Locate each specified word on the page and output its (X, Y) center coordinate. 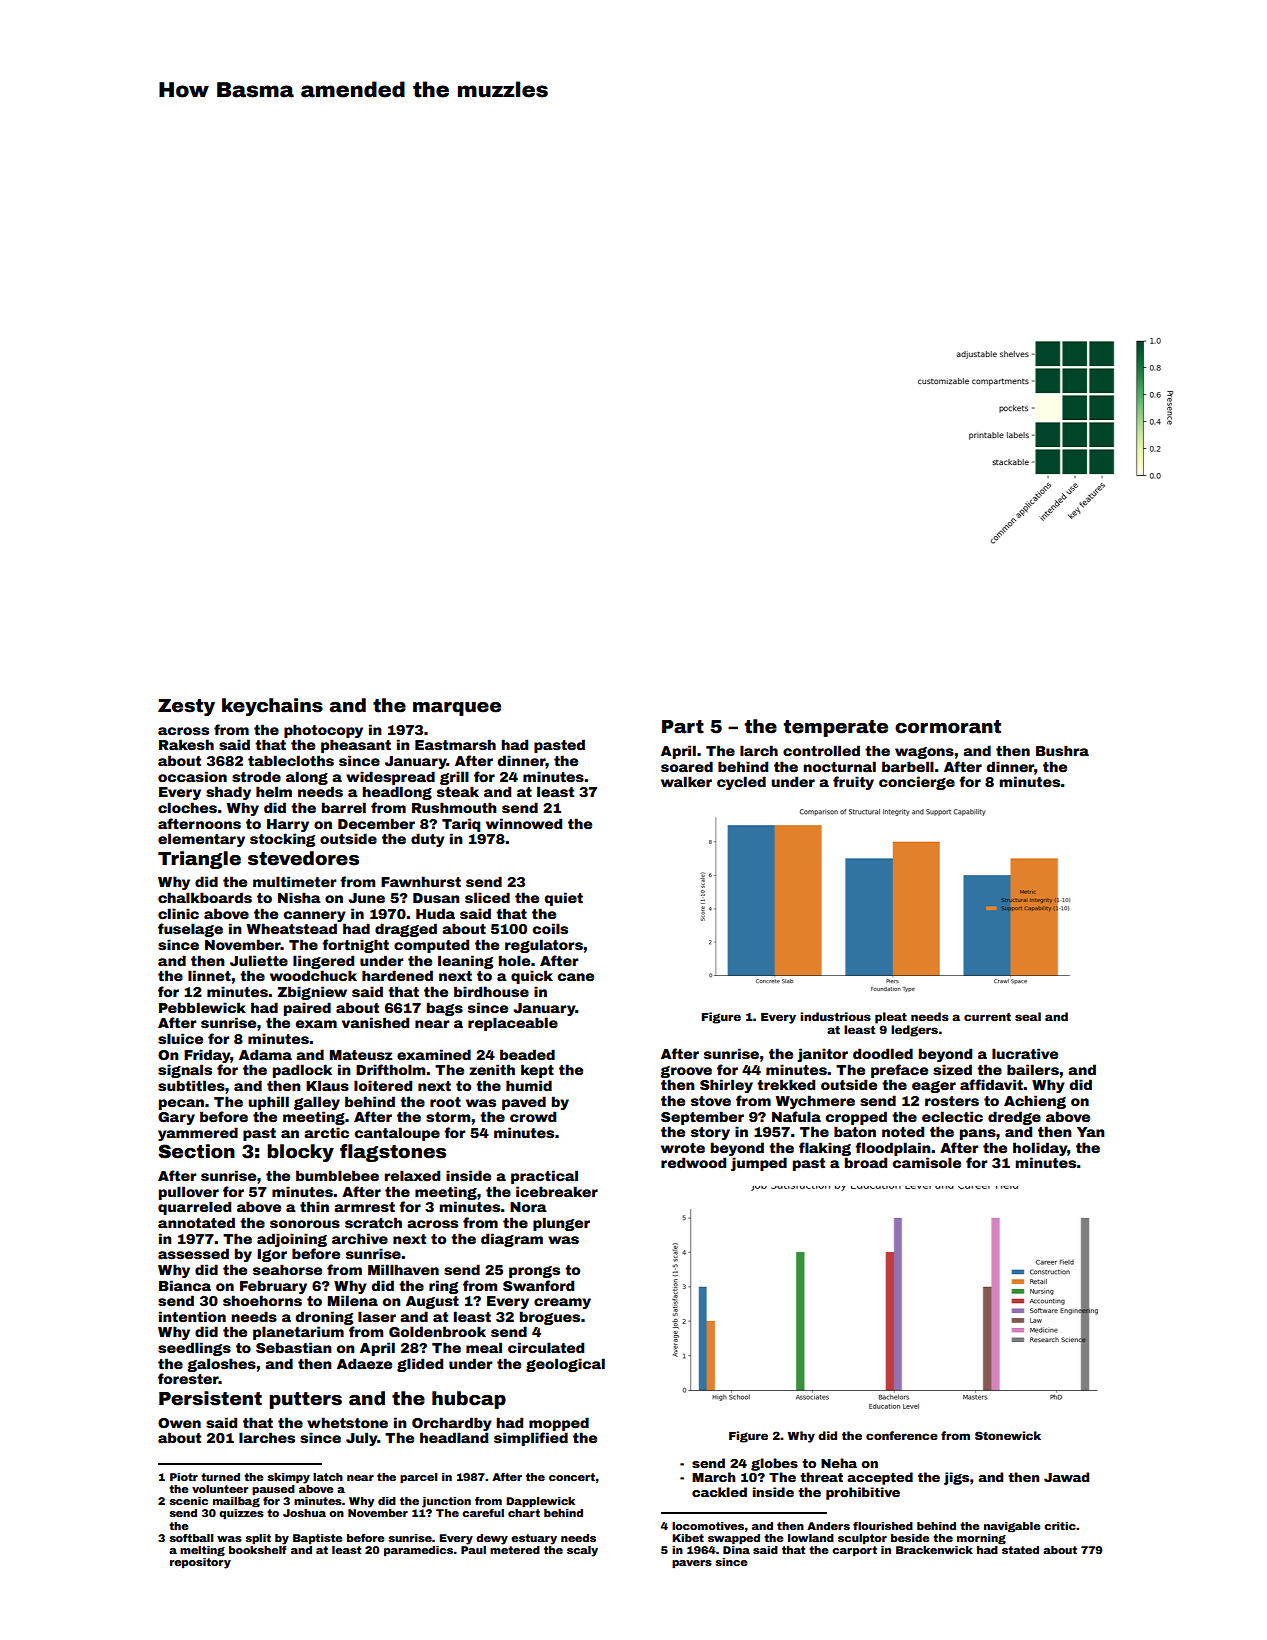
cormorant (948, 727)
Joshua (304, 1513)
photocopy (323, 731)
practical (544, 1177)
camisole (927, 1162)
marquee (457, 709)
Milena (353, 1300)
